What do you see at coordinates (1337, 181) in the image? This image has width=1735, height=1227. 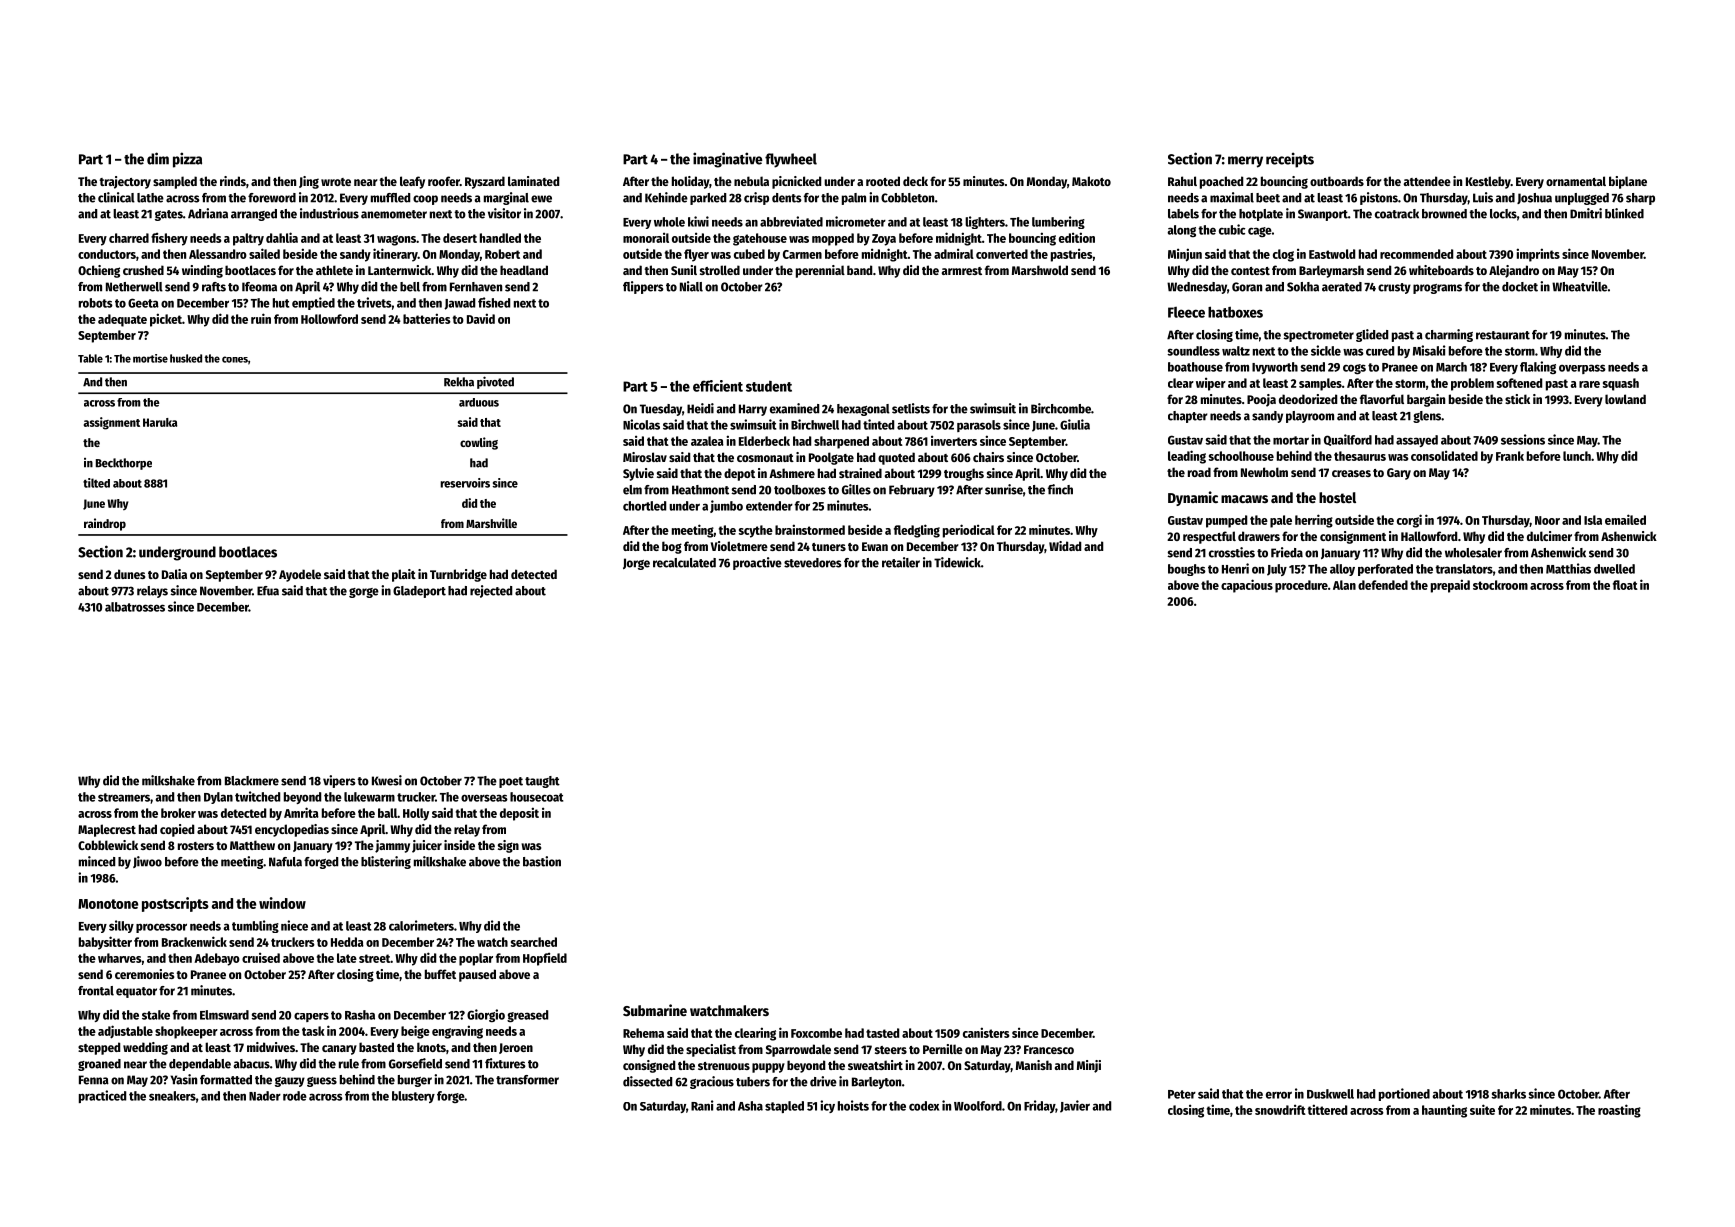 I see `outboards` at bounding box center [1337, 181].
